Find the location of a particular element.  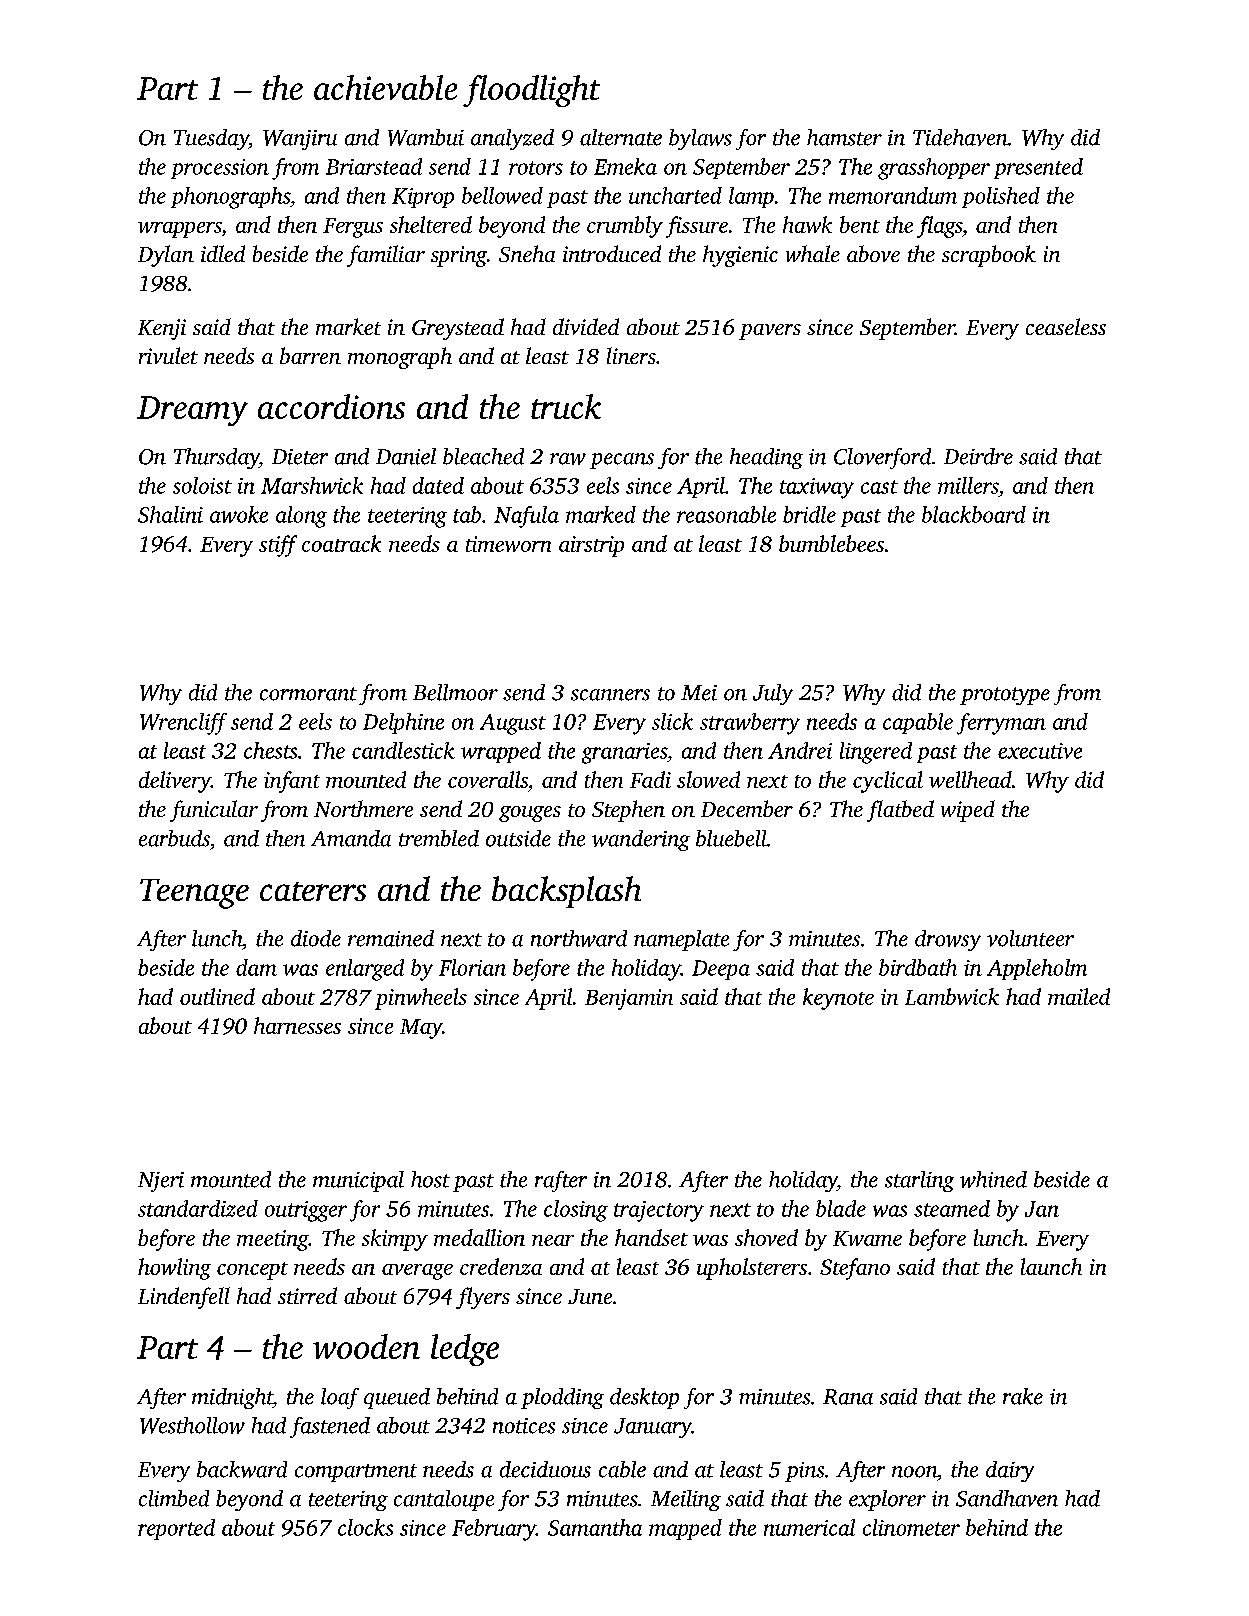

Tuesday is located at coordinates (211, 139).
